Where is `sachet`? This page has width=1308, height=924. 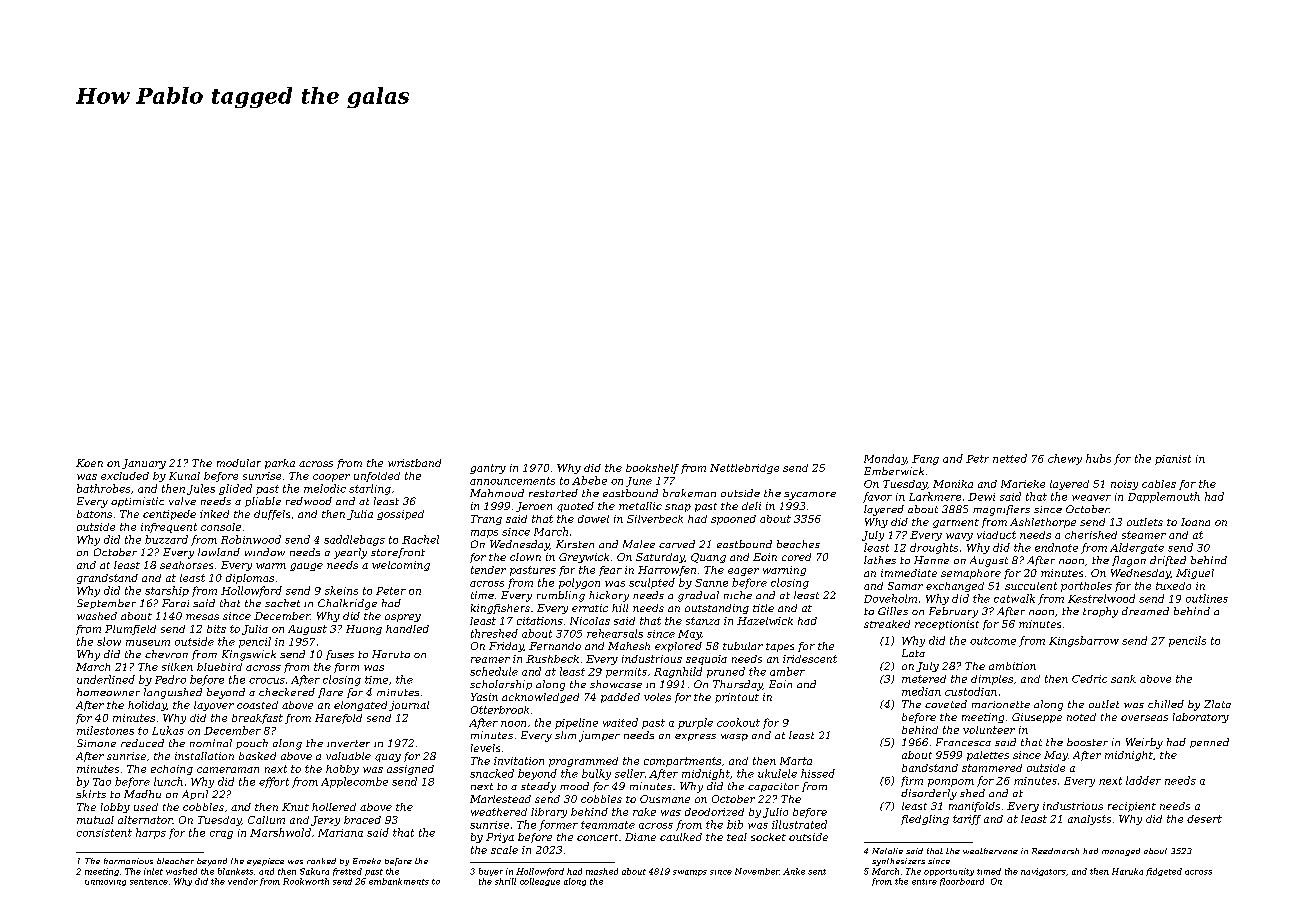
sachet is located at coordinates (282, 603).
